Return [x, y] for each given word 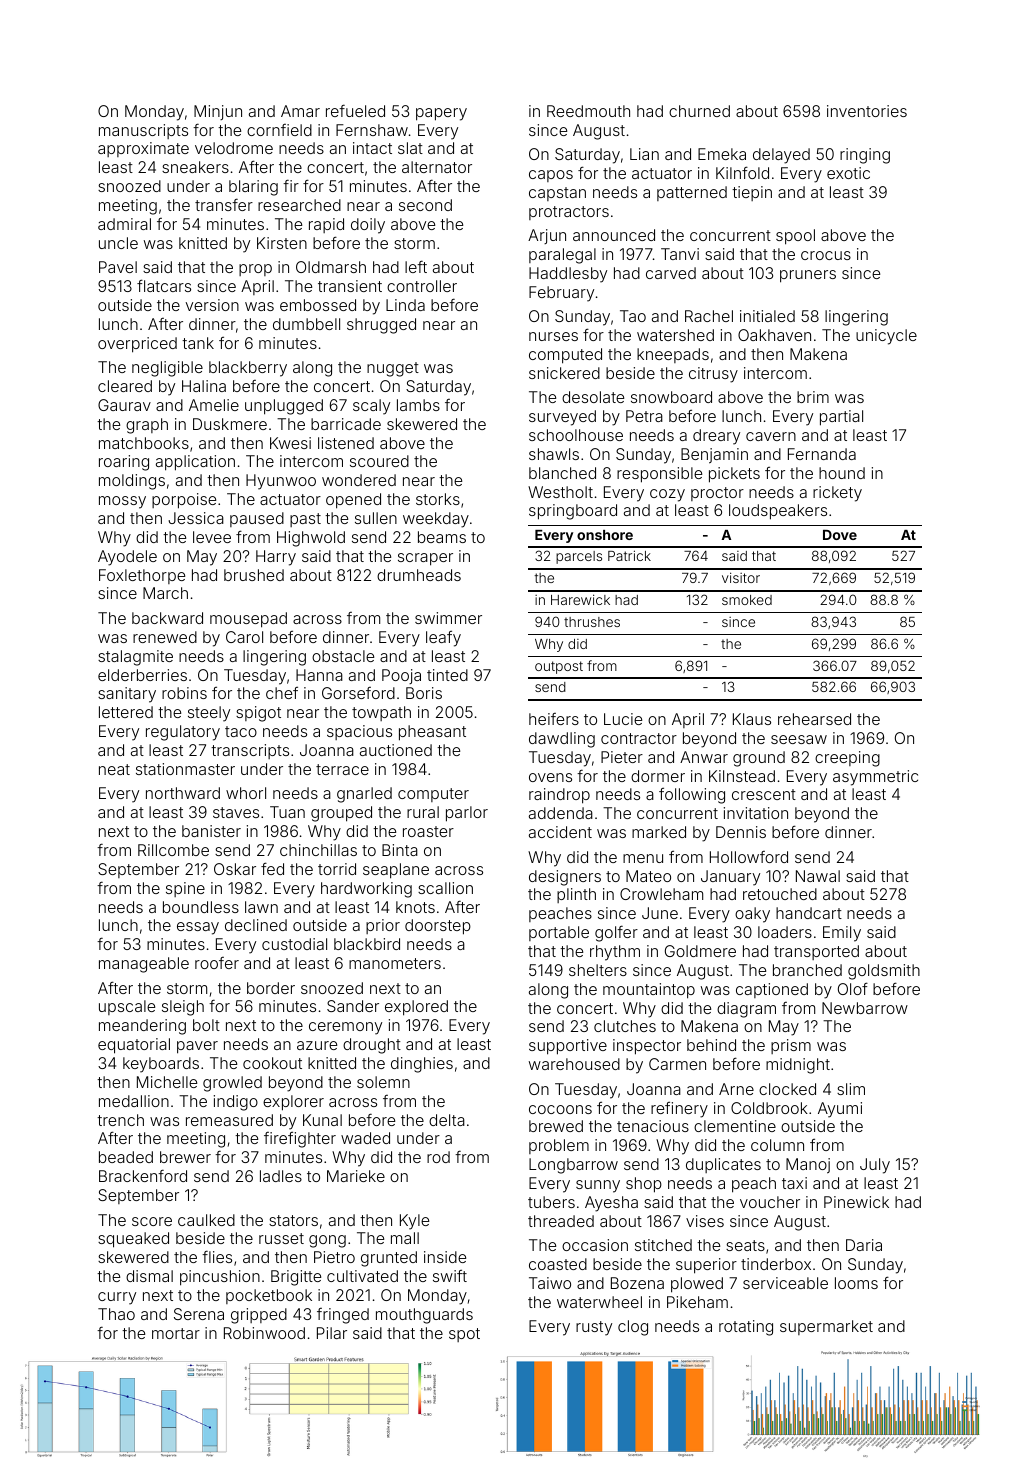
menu [643, 858]
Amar [300, 111]
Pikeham [697, 1302]
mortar [176, 1333]
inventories [867, 111]
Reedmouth [588, 111]
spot [464, 1335]
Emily [842, 934]
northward [183, 793]
